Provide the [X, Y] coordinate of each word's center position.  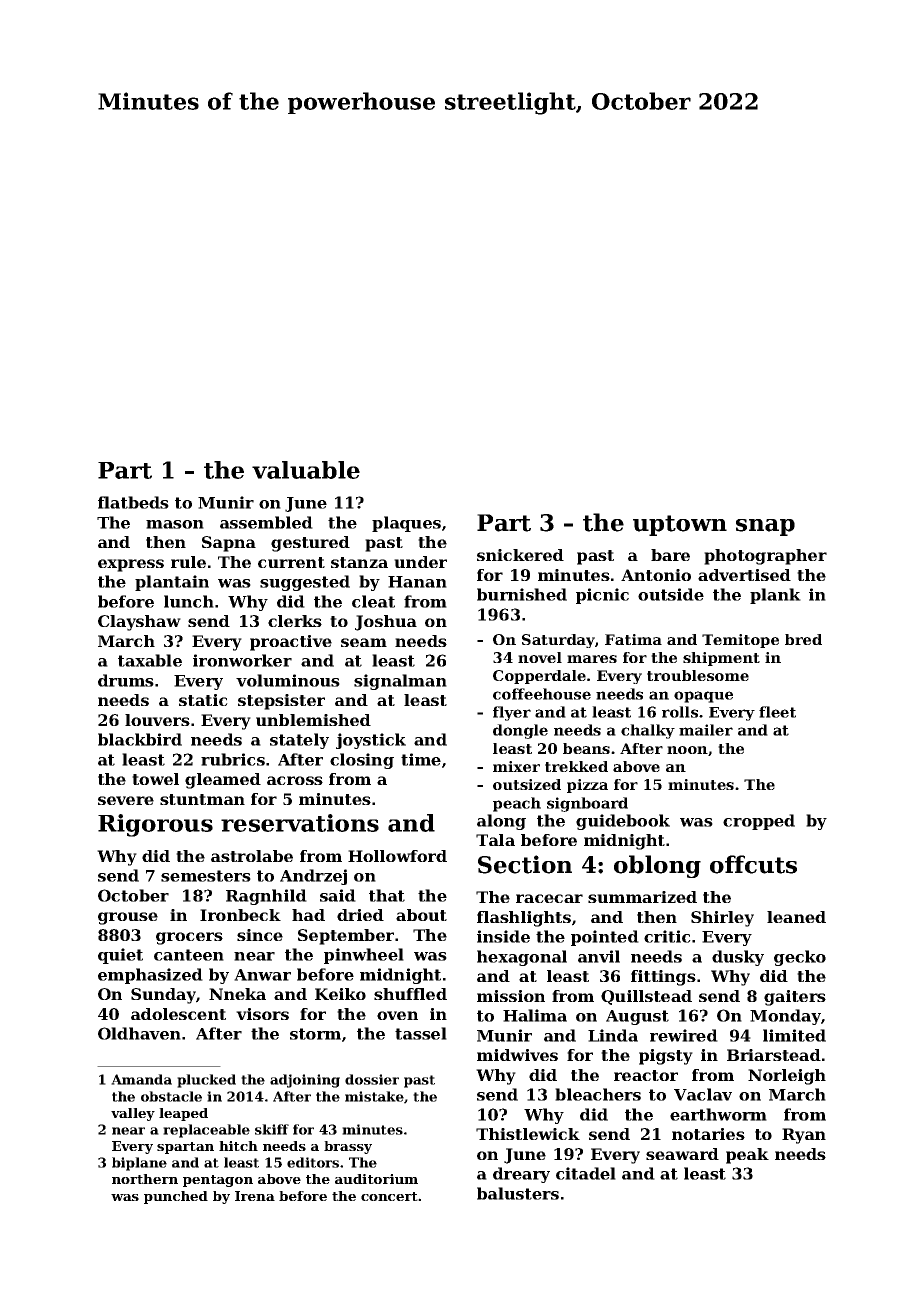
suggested [305, 583]
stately [299, 741]
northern [145, 1179]
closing [362, 761]
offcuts [753, 864]
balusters [518, 1193]
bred [803, 639]
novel [540, 657]
